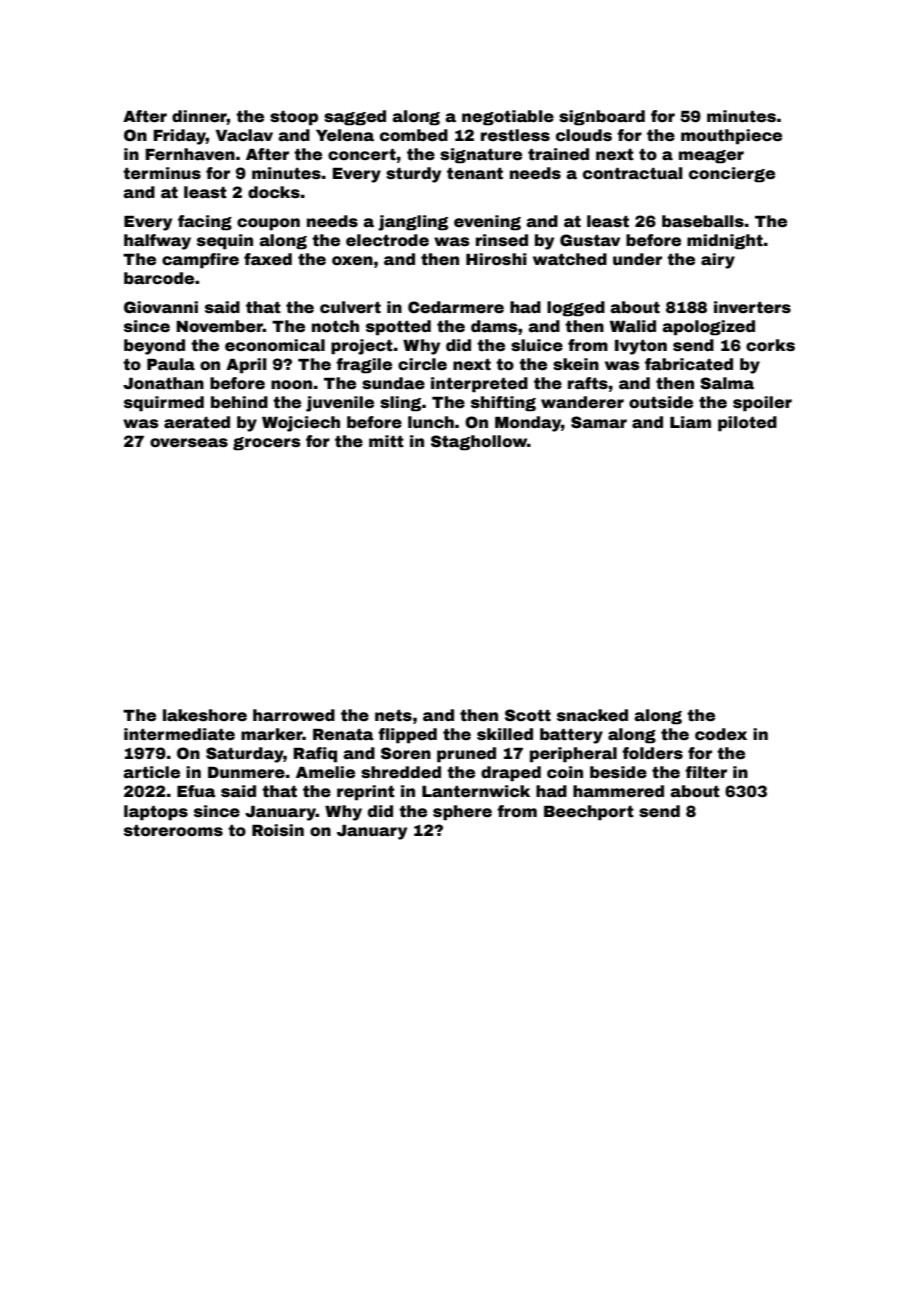  Describe the element at coordinates (690, 422) in the image. I see `Liam` at that location.
